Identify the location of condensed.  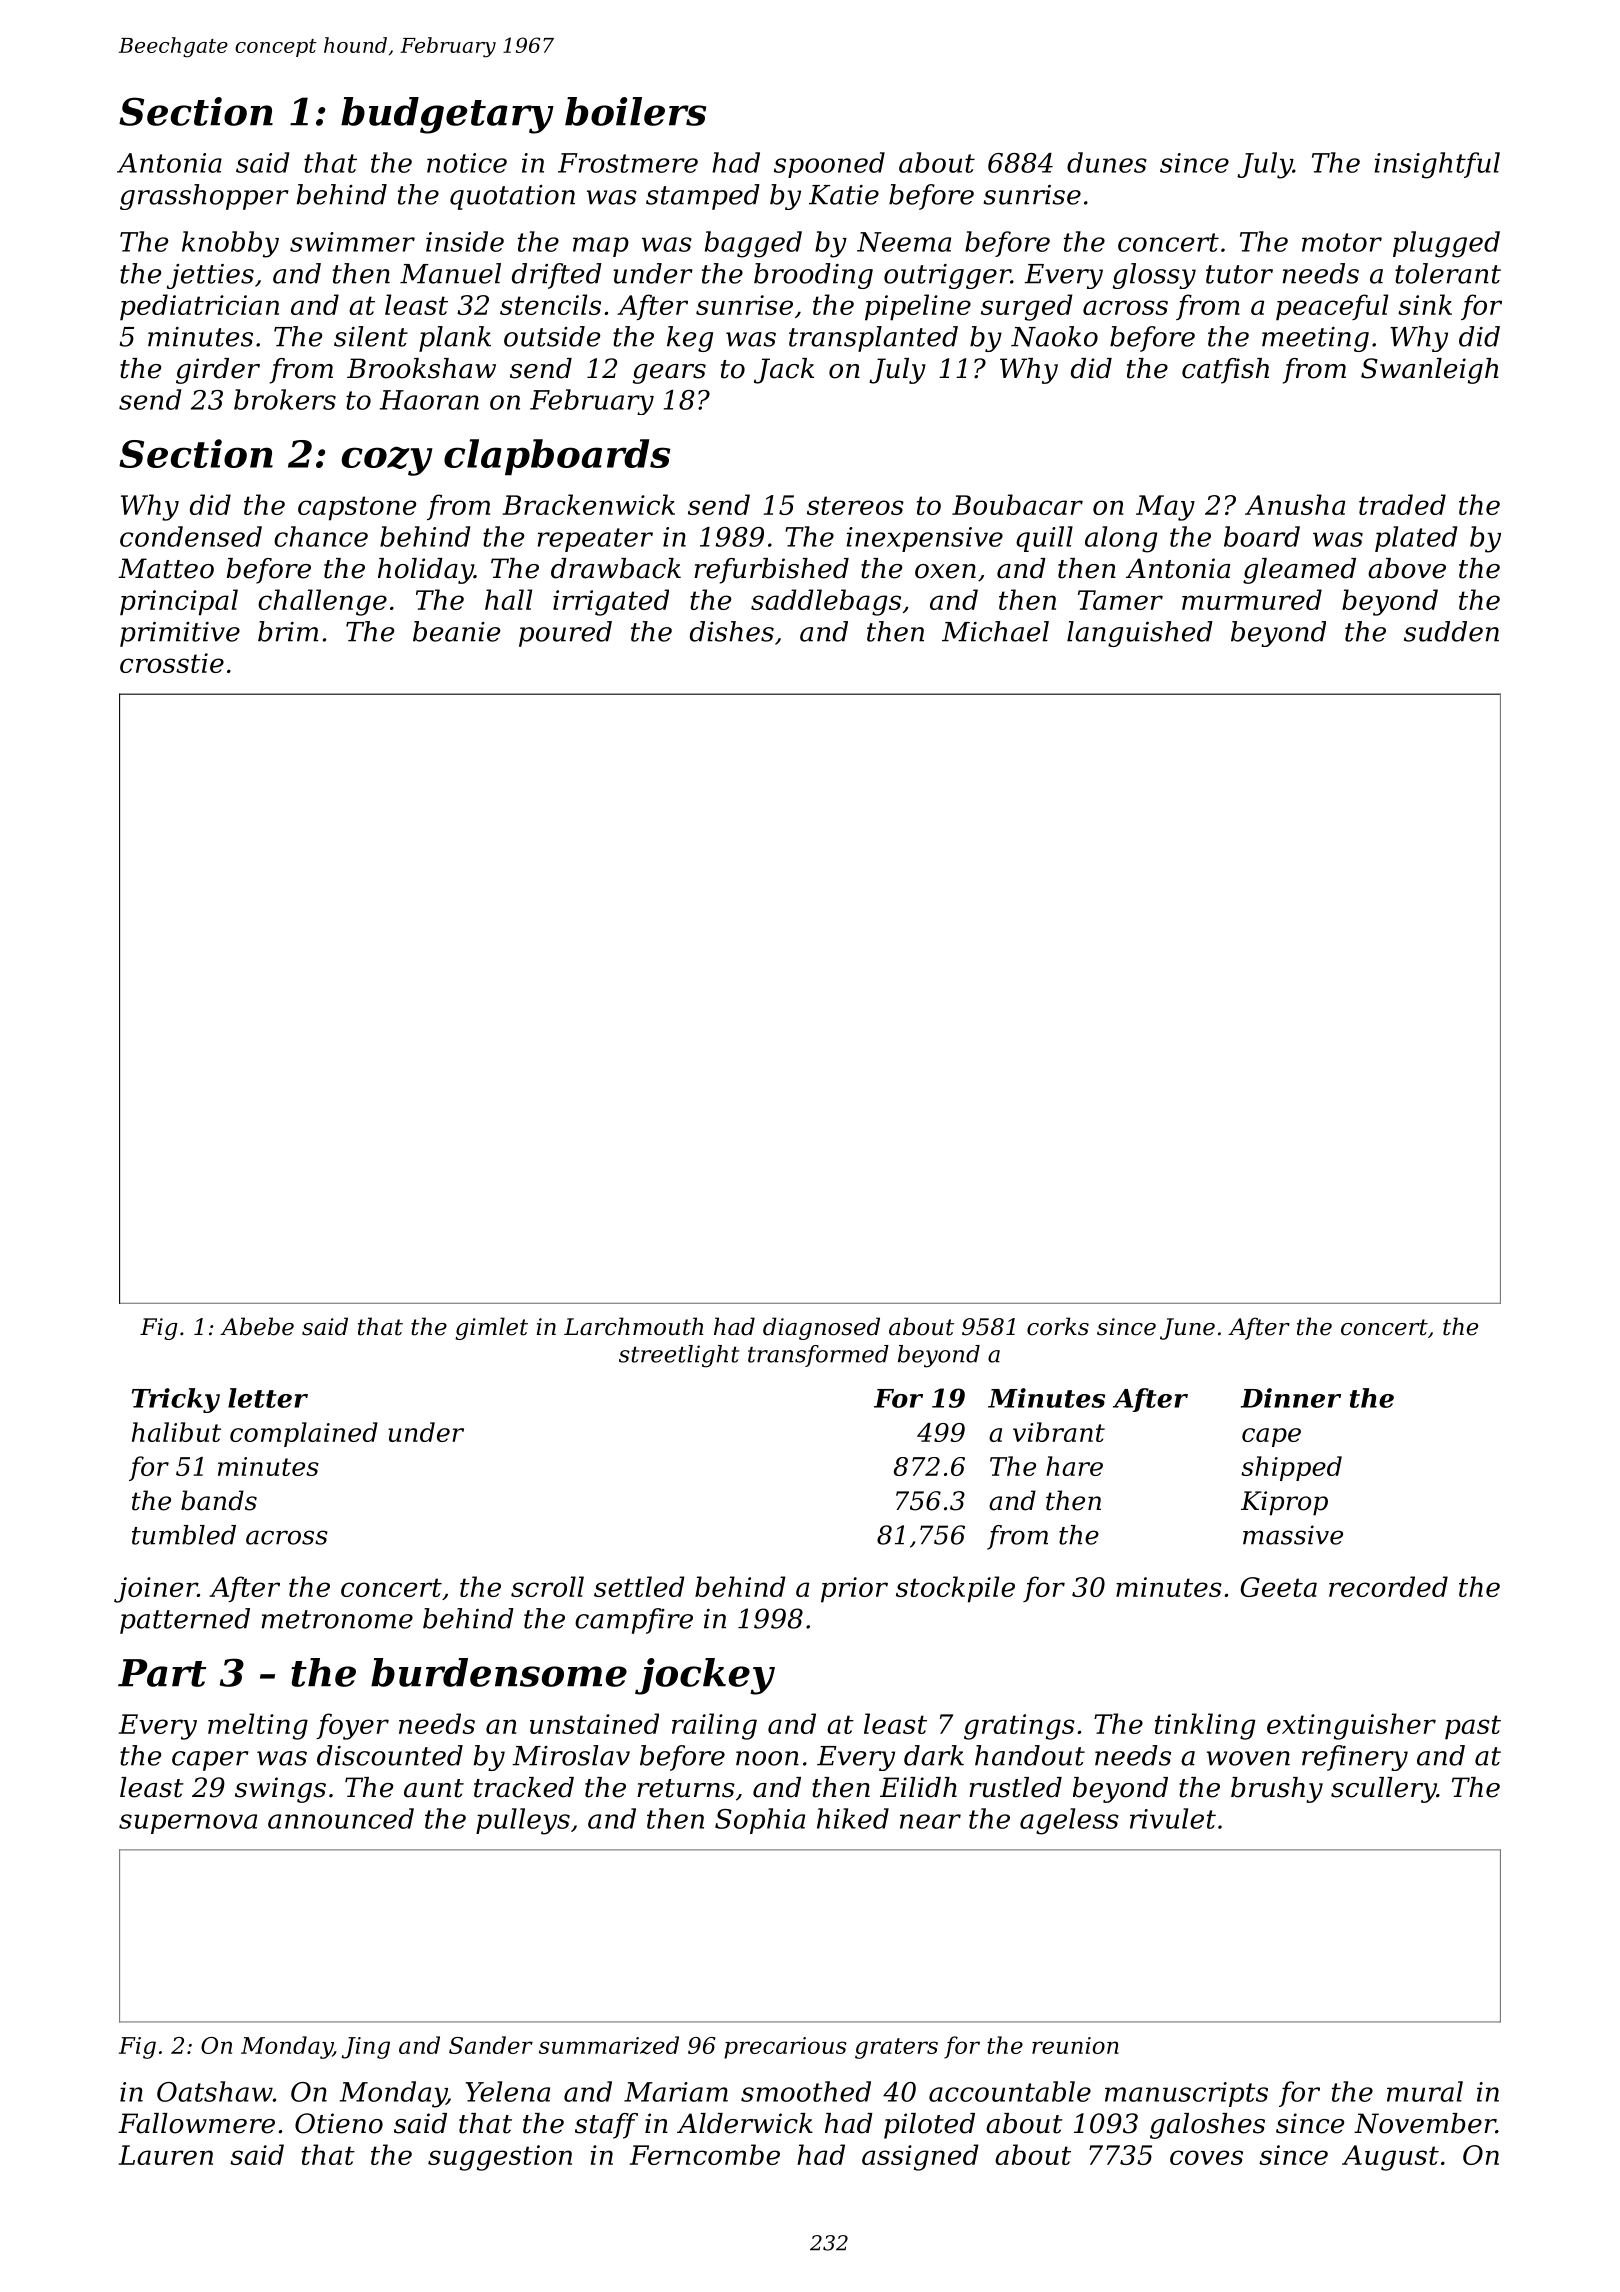
(191, 536).
